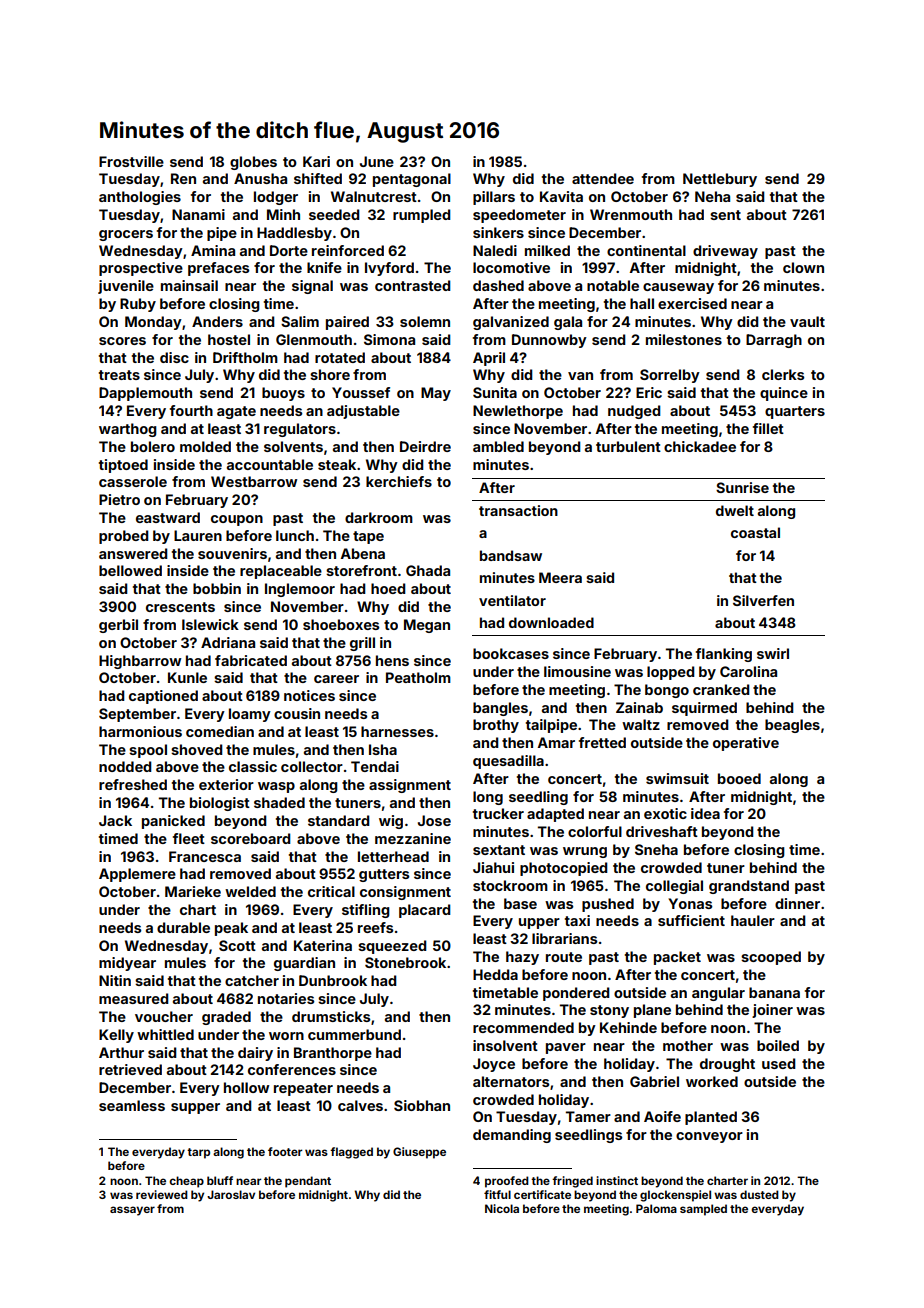  Describe the element at coordinates (502, 1208) in the page. I see `Nicola` at that location.
